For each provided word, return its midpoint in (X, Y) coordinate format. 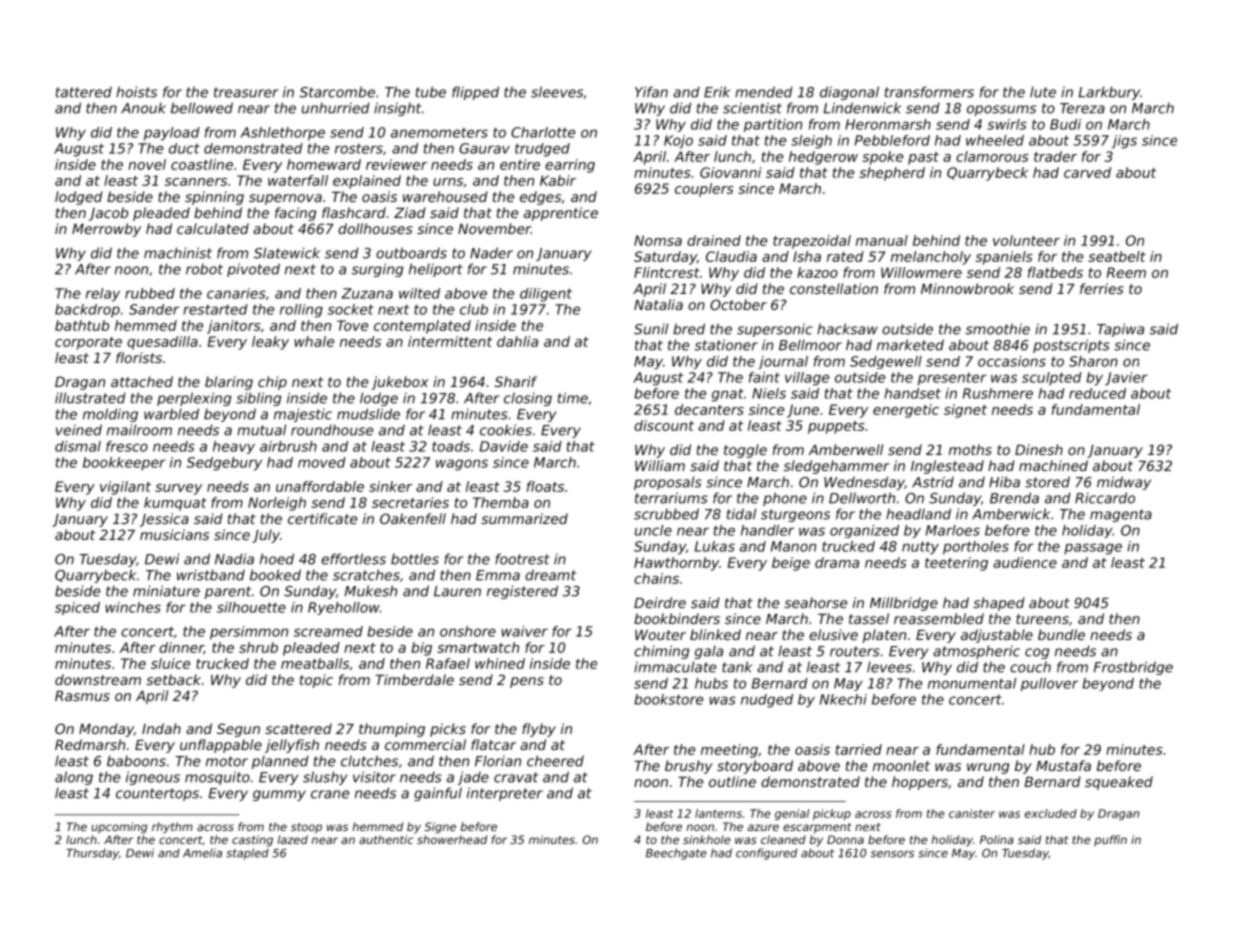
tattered (84, 92)
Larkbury (1109, 93)
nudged (767, 701)
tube (431, 92)
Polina (997, 839)
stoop (306, 828)
